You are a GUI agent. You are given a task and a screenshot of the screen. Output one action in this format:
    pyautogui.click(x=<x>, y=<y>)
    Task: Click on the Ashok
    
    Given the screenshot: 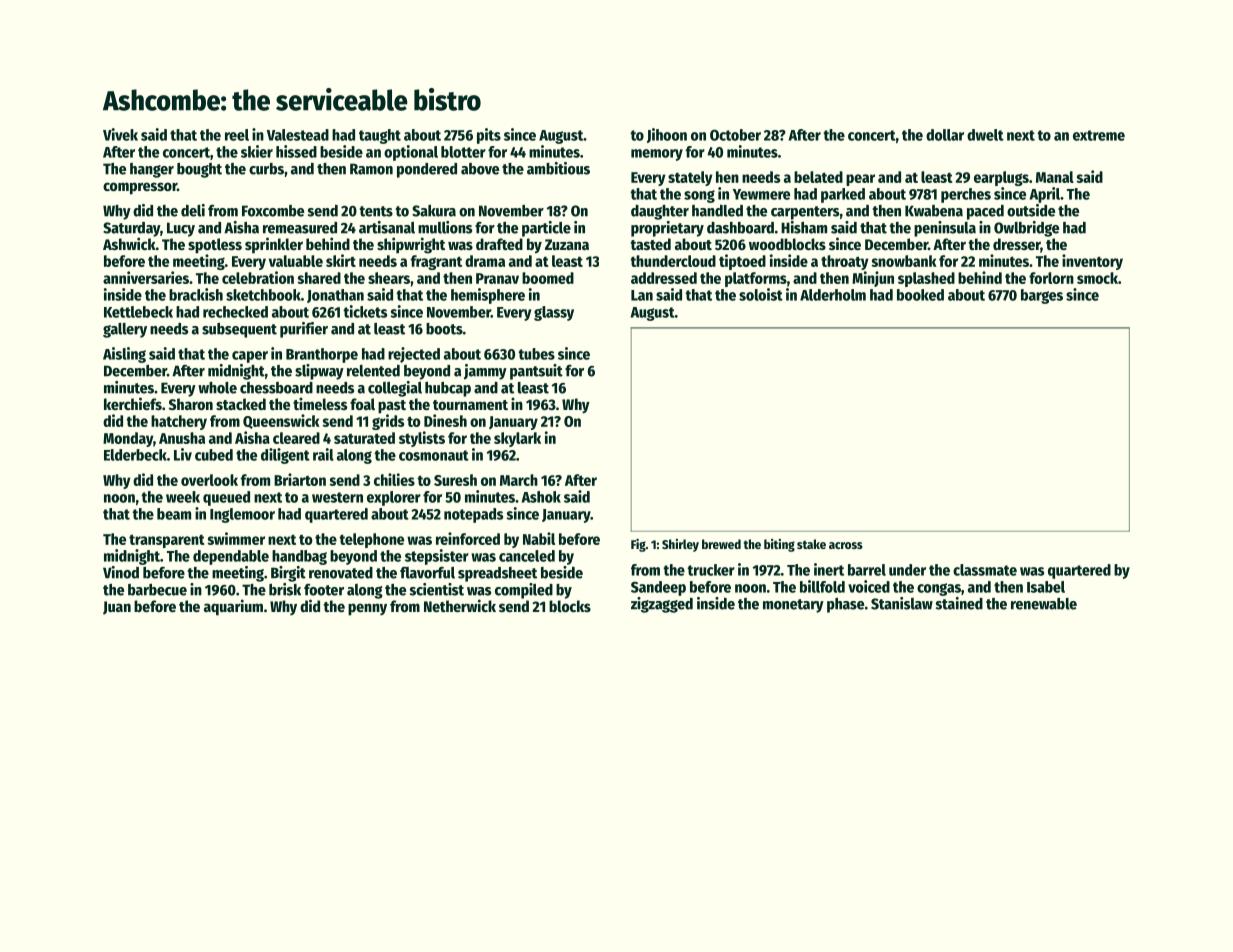 What is the action you would take?
    pyautogui.click(x=541, y=497)
